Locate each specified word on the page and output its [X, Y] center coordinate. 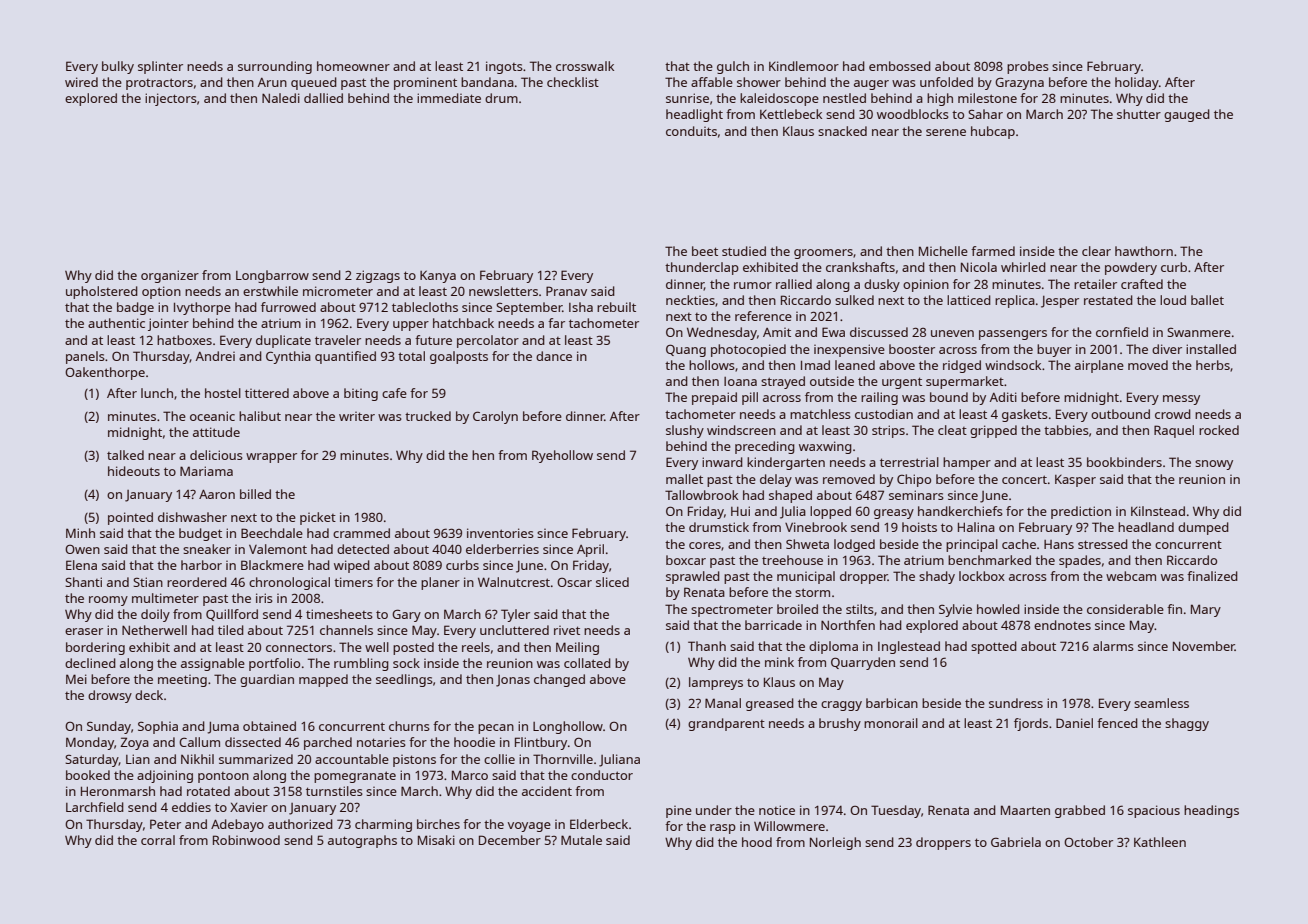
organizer [170, 276]
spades [1080, 561]
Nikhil [197, 759]
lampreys [716, 683]
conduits [691, 131]
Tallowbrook [701, 495]
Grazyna [1019, 83]
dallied [323, 98]
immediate [449, 98]
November [1204, 646]
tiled [231, 630]
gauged [1187, 115]
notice [777, 810]
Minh [80, 533]
